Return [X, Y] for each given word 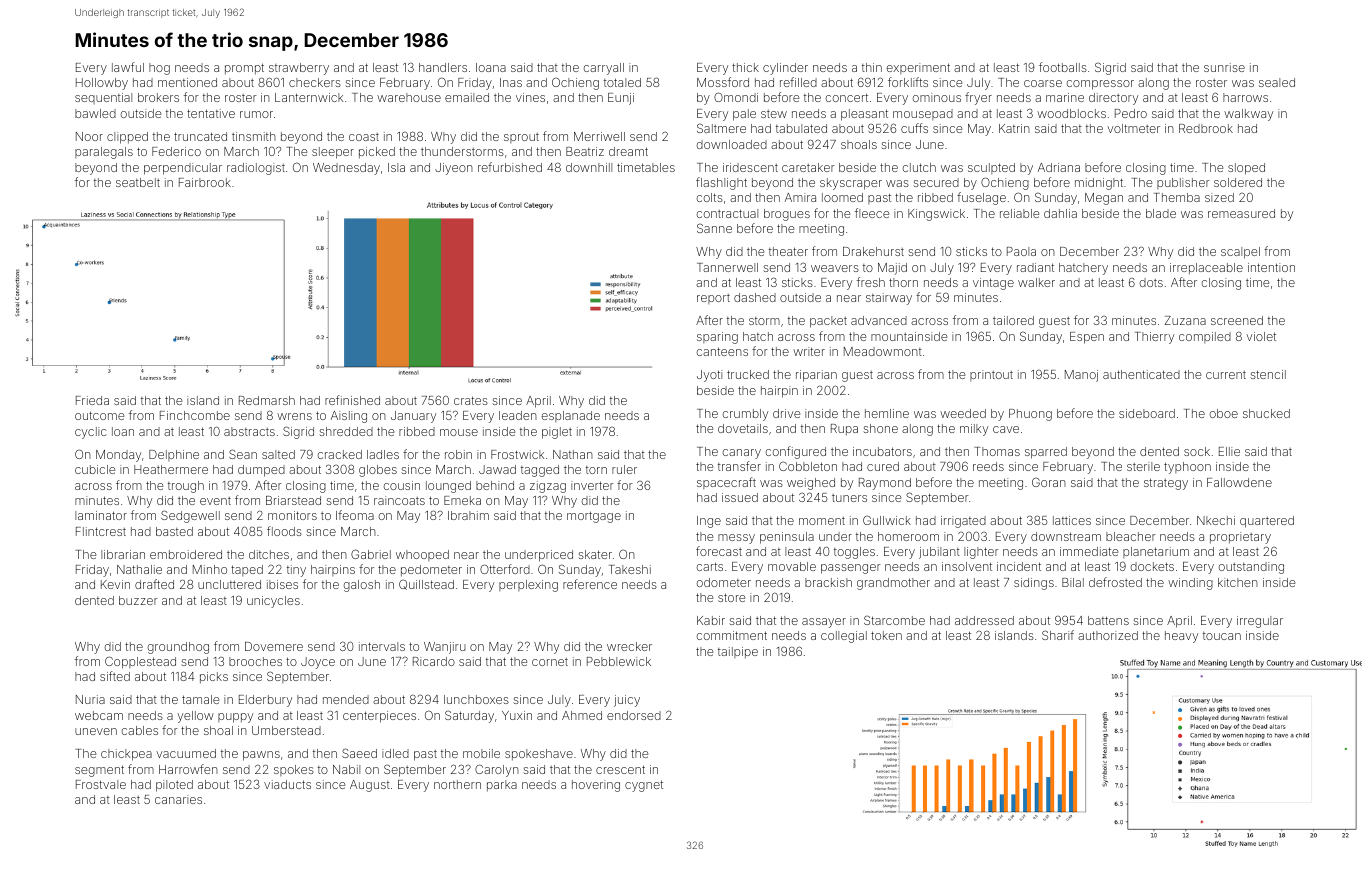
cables [140, 730]
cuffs [914, 128]
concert [847, 97]
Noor [89, 136]
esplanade [571, 416]
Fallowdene [1239, 482]
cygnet [644, 786]
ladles [383, 454]
